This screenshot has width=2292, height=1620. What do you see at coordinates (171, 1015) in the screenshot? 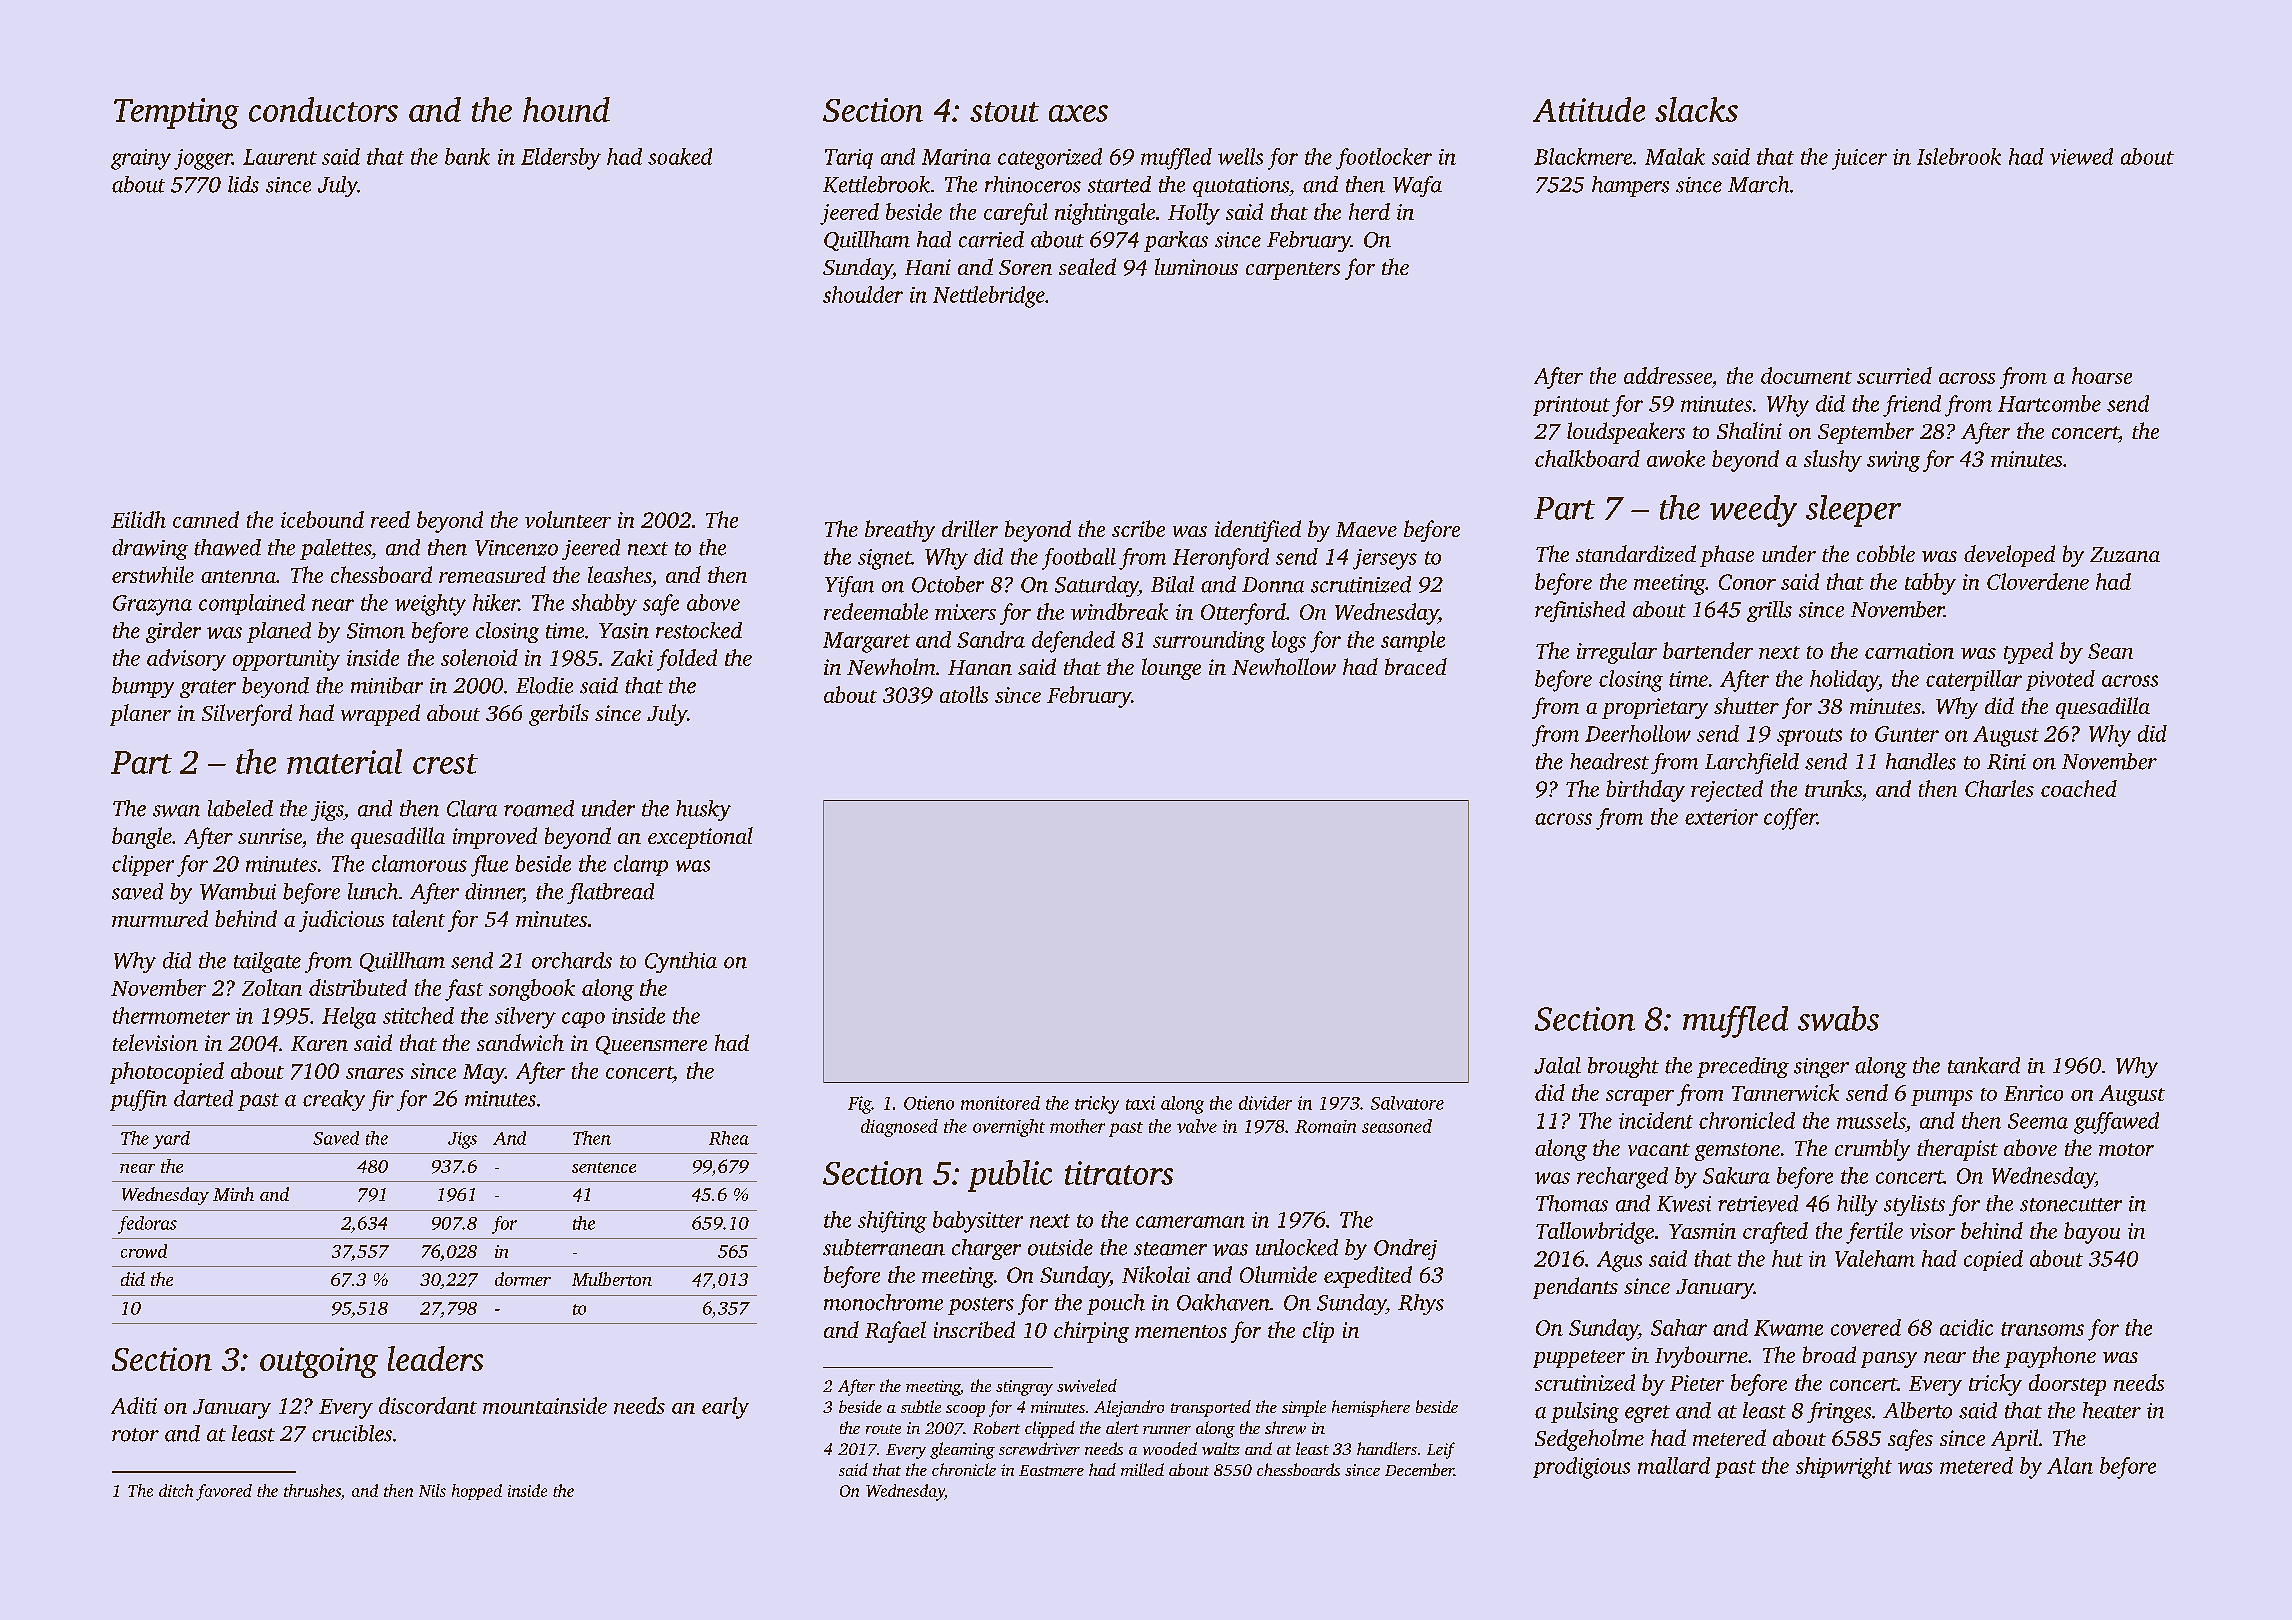
I see `thermometer` at bounding box center [171, 1015].
